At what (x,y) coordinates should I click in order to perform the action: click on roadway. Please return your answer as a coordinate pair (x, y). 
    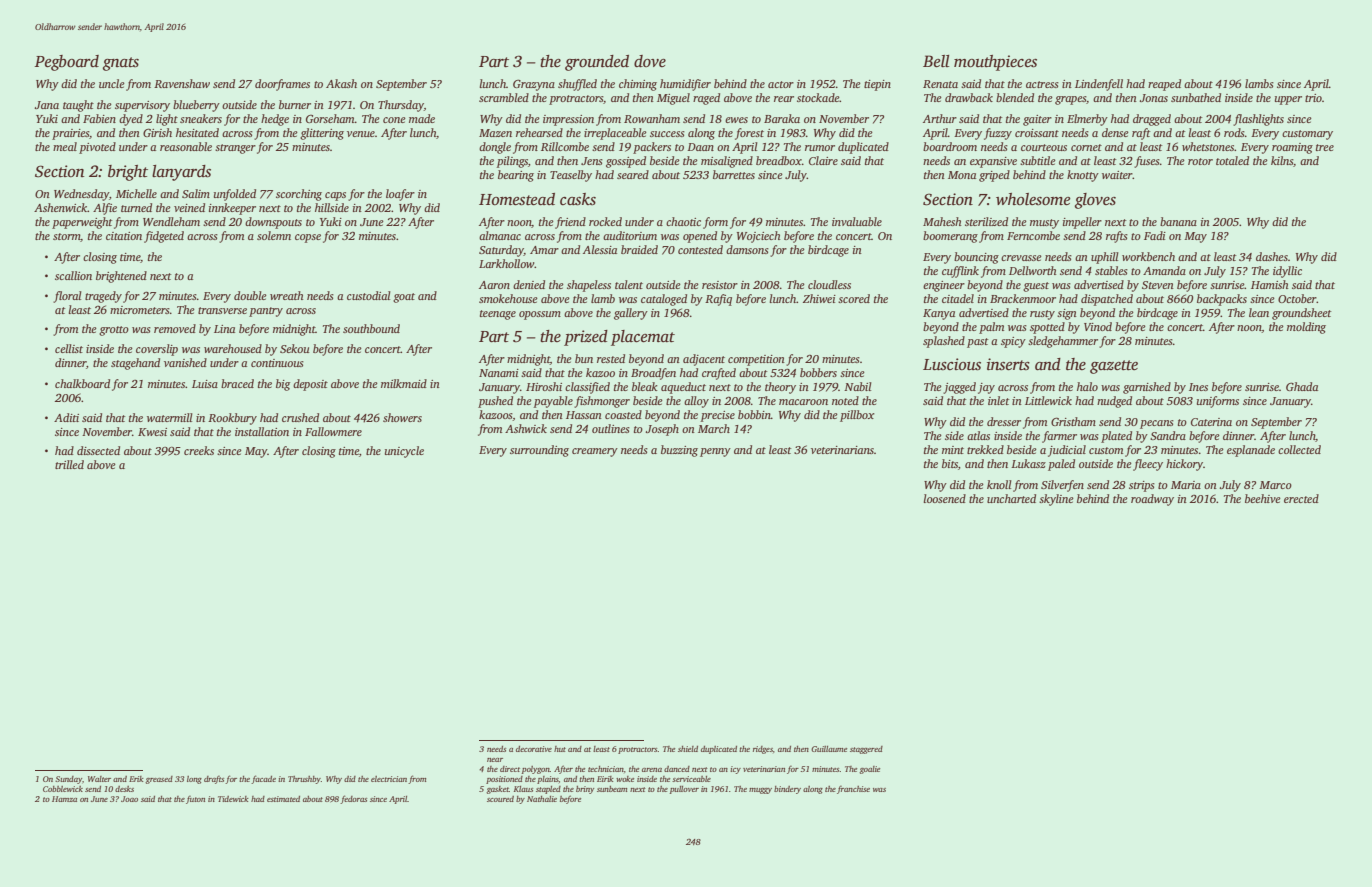
    Looking at the image, I should click on (1152, 500).
